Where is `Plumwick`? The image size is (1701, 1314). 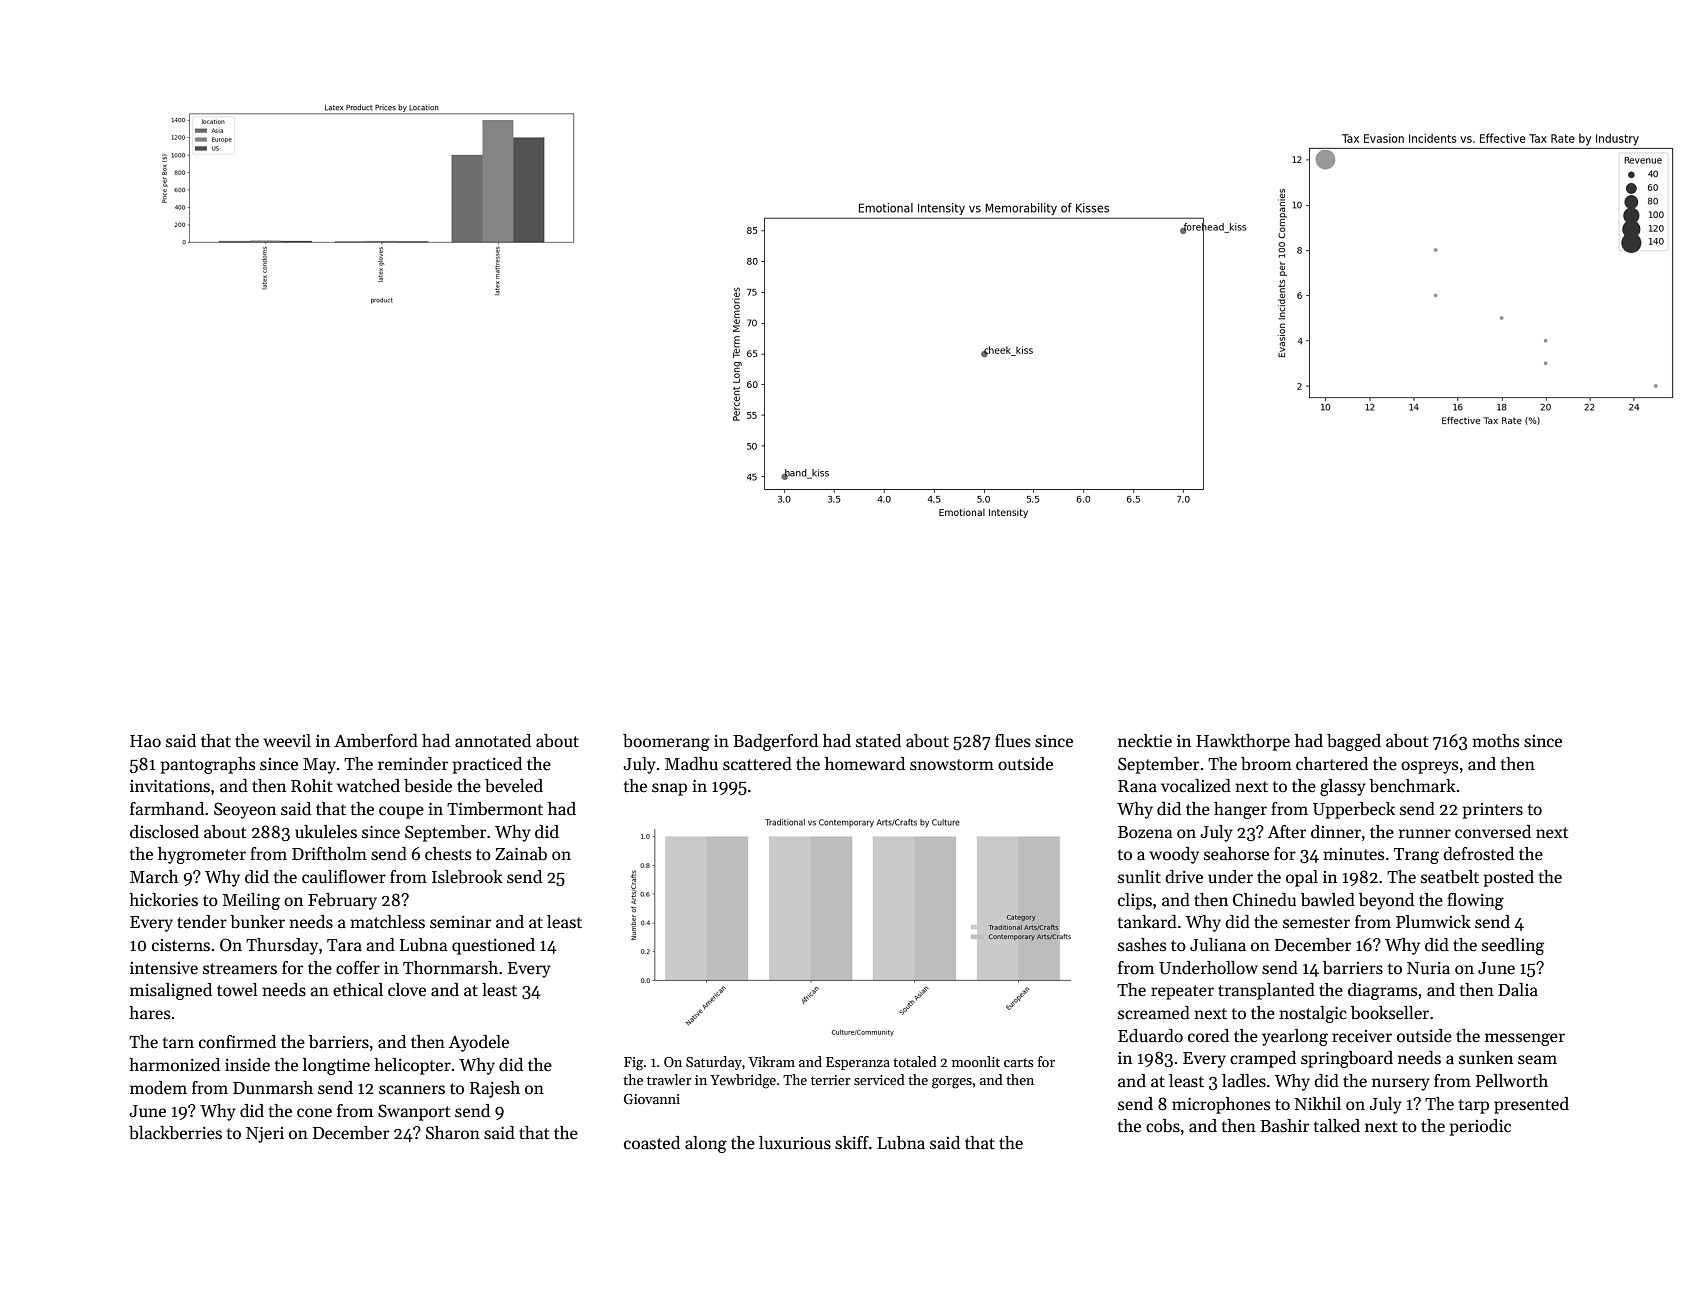 Plumwick is located at coordinates (1433, 922).
